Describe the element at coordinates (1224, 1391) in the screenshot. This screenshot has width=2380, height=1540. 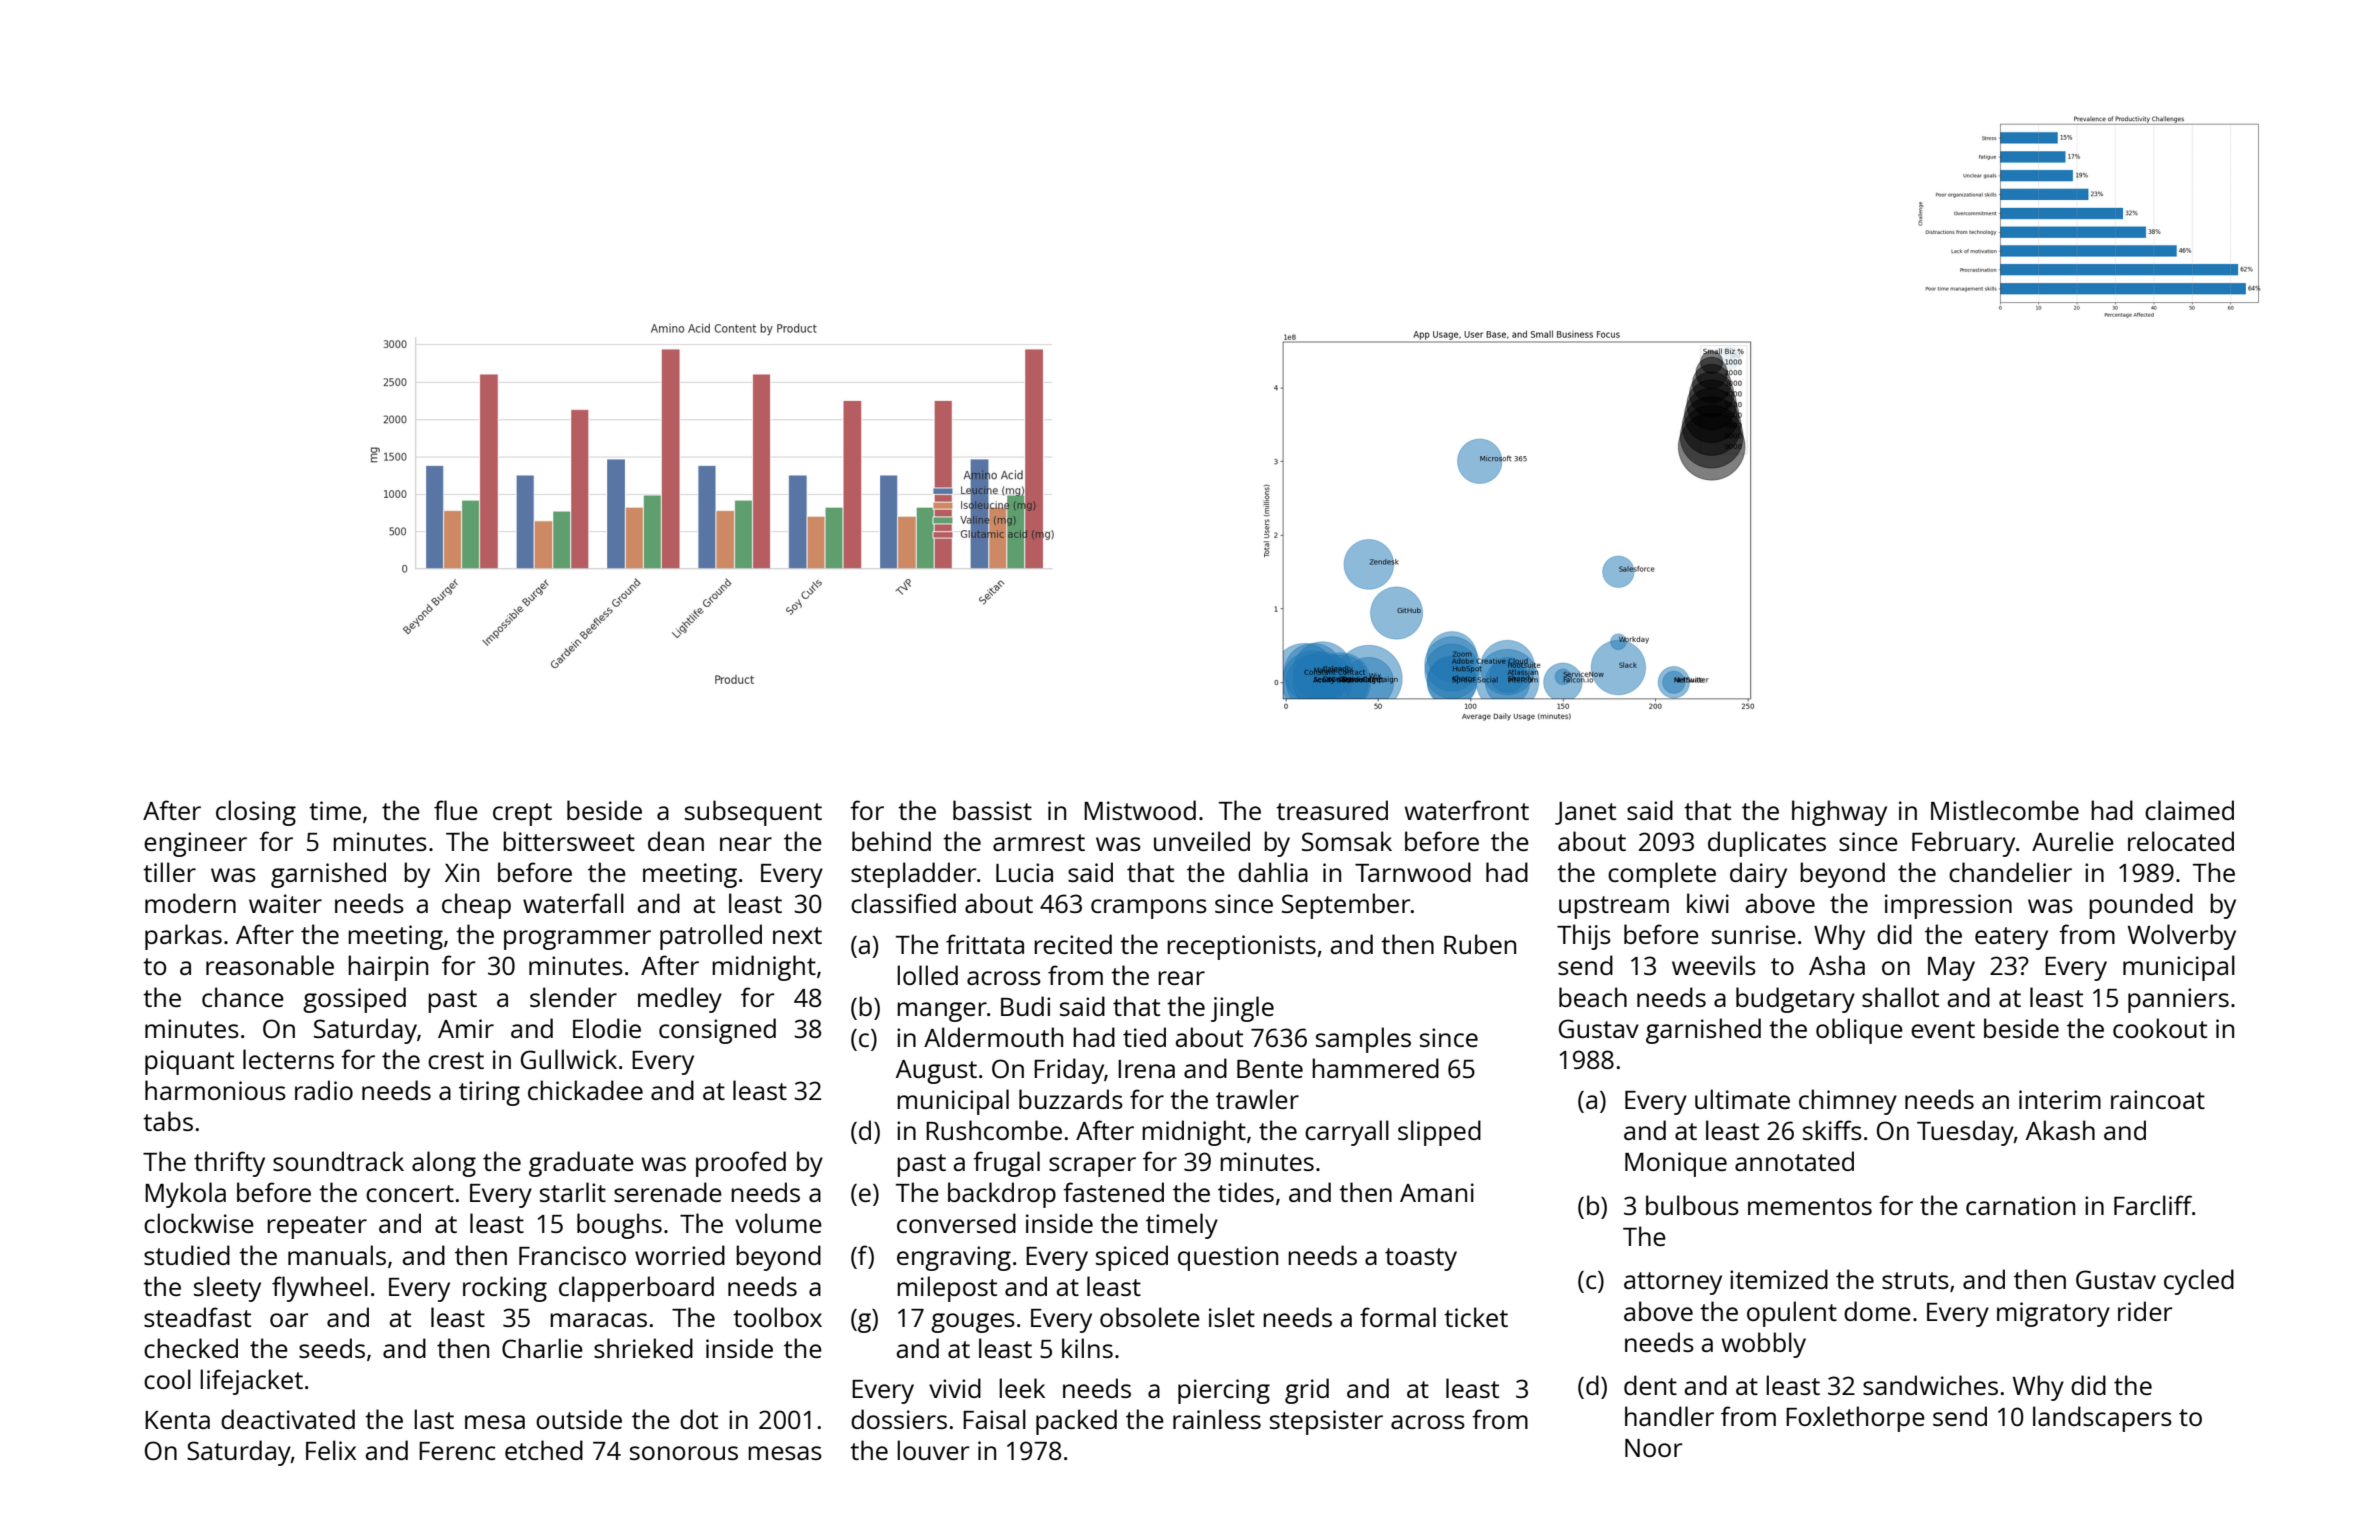
I see `piercing` at that location.
